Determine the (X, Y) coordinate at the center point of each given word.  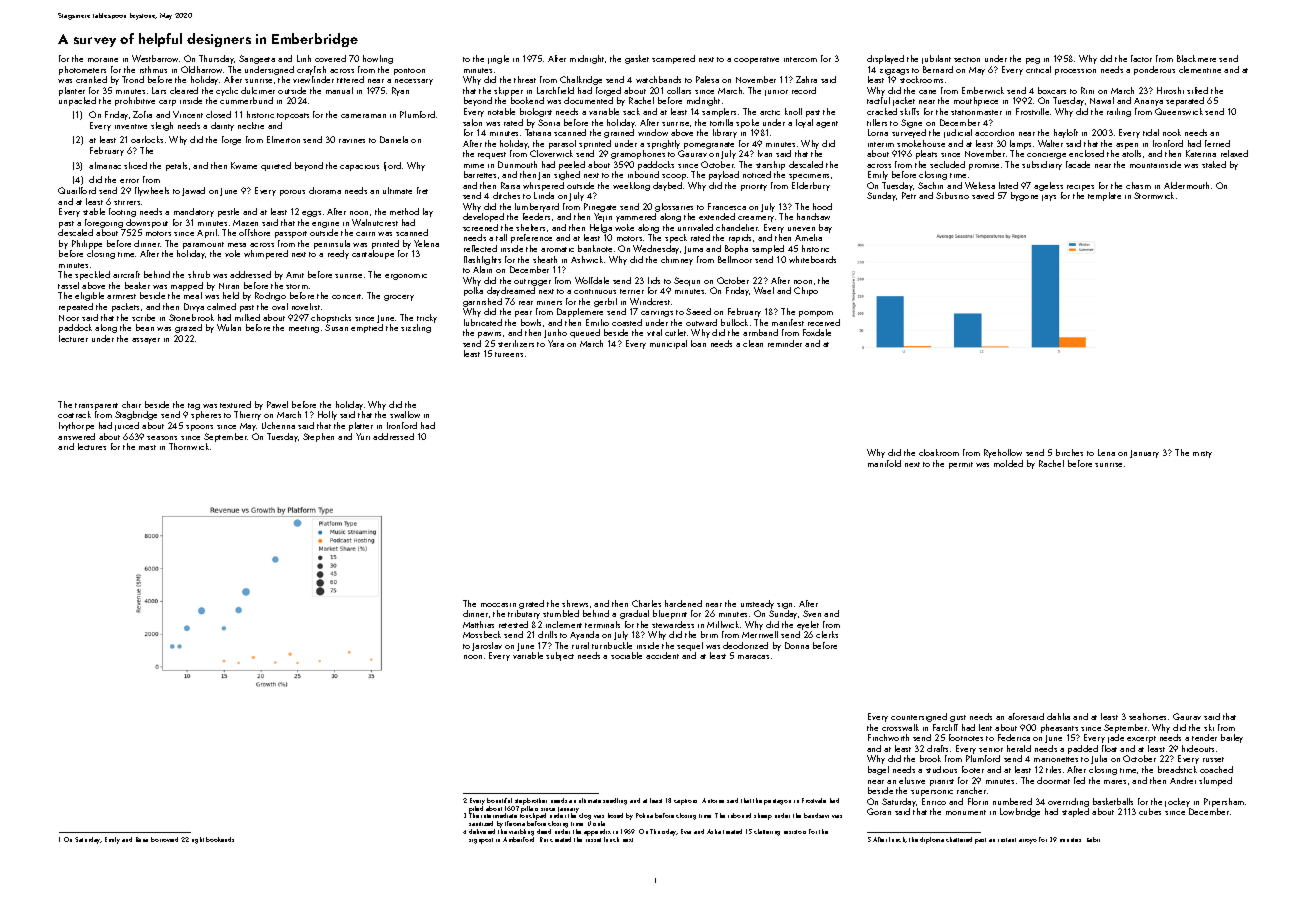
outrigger (532, 282)
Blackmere (1196, 58)
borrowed (164, 839)
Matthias (478, 624)
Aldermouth (1186, 185)
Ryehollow (1003, 453)
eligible (89, 296)
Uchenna (278, 425)
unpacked (77, 101)
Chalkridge (581, 80)
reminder (785, 343)
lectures (92, 446)
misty (1202, 454)
